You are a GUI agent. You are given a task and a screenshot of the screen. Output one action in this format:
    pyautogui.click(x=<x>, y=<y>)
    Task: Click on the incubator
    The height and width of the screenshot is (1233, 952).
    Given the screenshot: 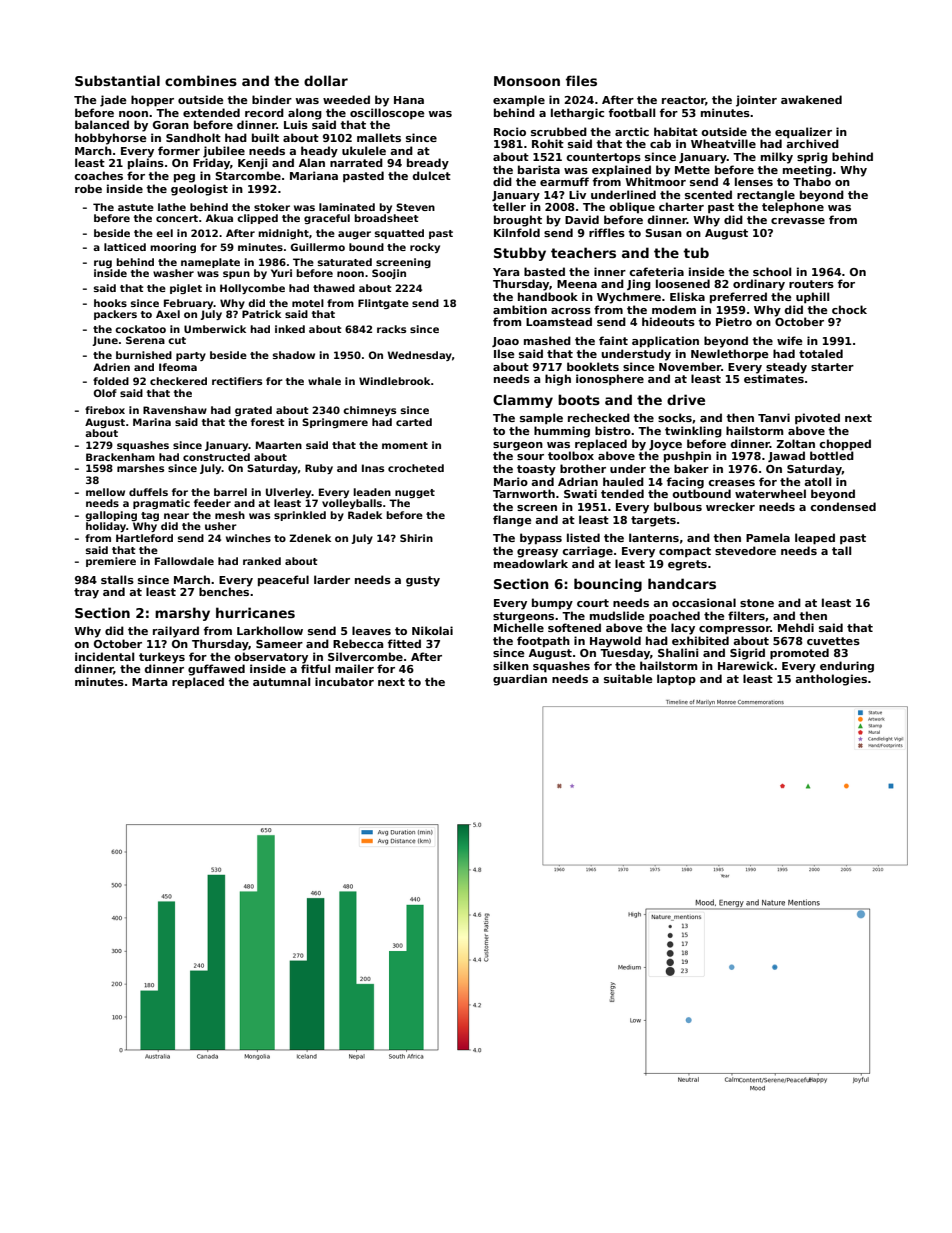 What is the action you would take?
    pyautogui.click(x=344, y=681)
